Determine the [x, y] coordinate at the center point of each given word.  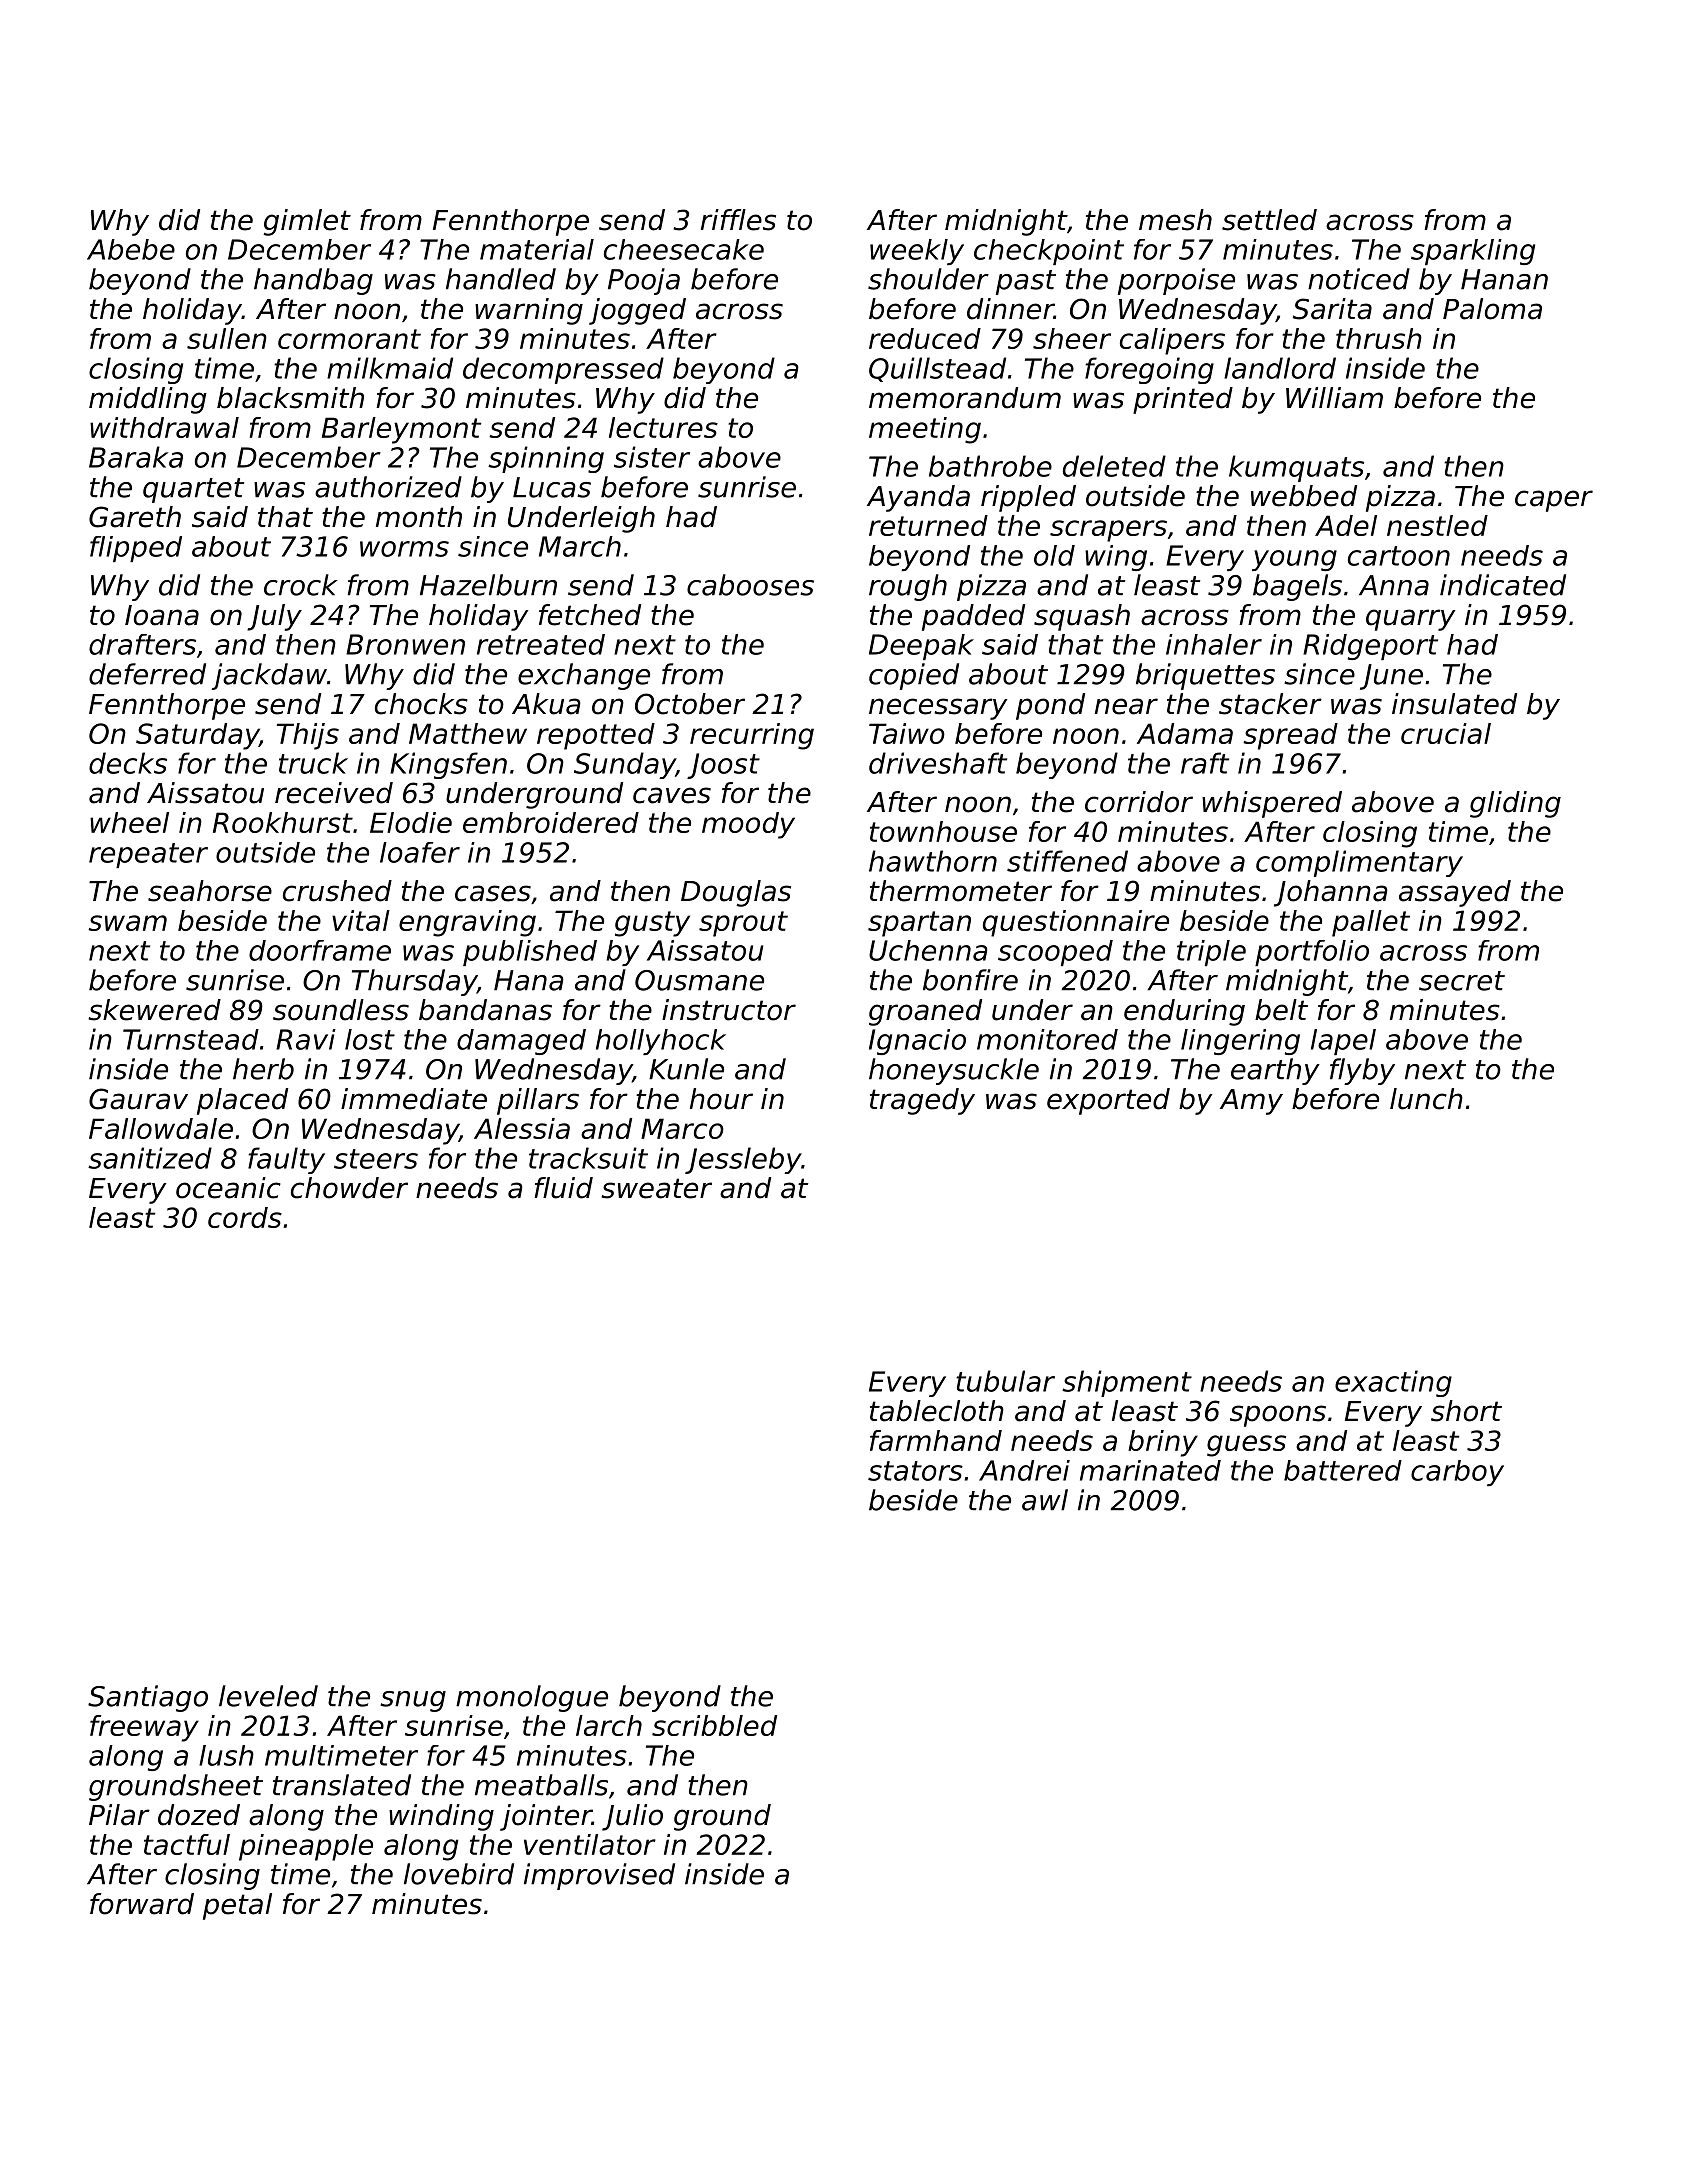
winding [441, 1817]
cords [245, 1217]
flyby [1362, 1071]
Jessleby [743, 1160]
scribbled [714, 1725]
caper [1554, 501]
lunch [1426, 1099]
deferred [147, 674]
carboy [1457, 1473]
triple [1211, 953]
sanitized [150, 1158]
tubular [1005, 1381]
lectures [663, 427]
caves [672, 795]
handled [501, 279]
